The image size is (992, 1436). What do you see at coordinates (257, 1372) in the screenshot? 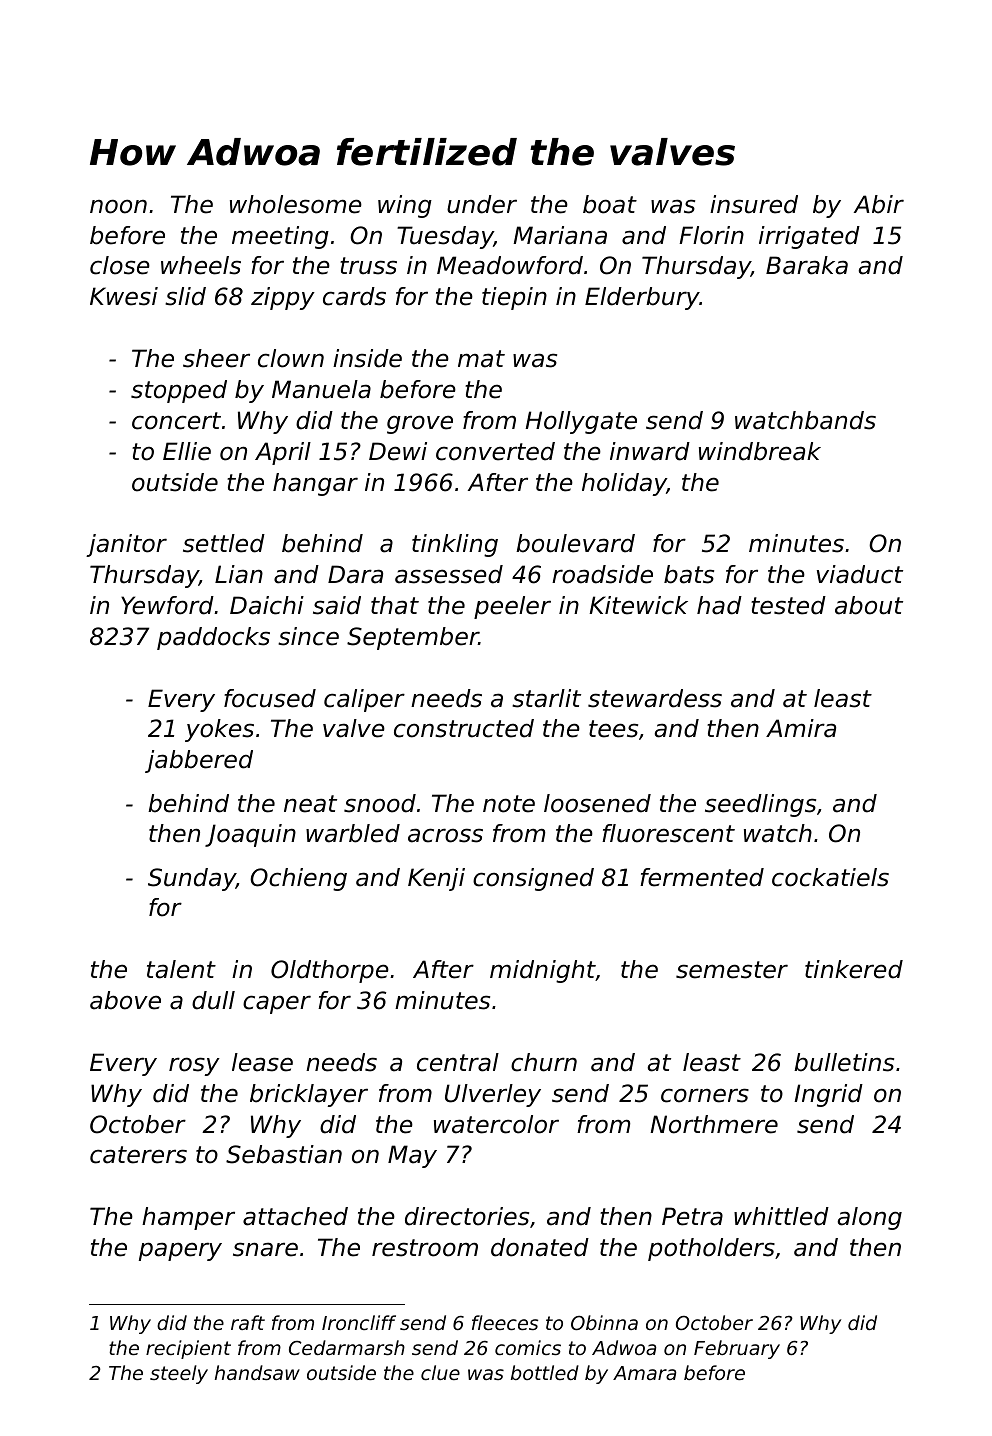
I see `handsaw` at bounding box center [257, 1372].
